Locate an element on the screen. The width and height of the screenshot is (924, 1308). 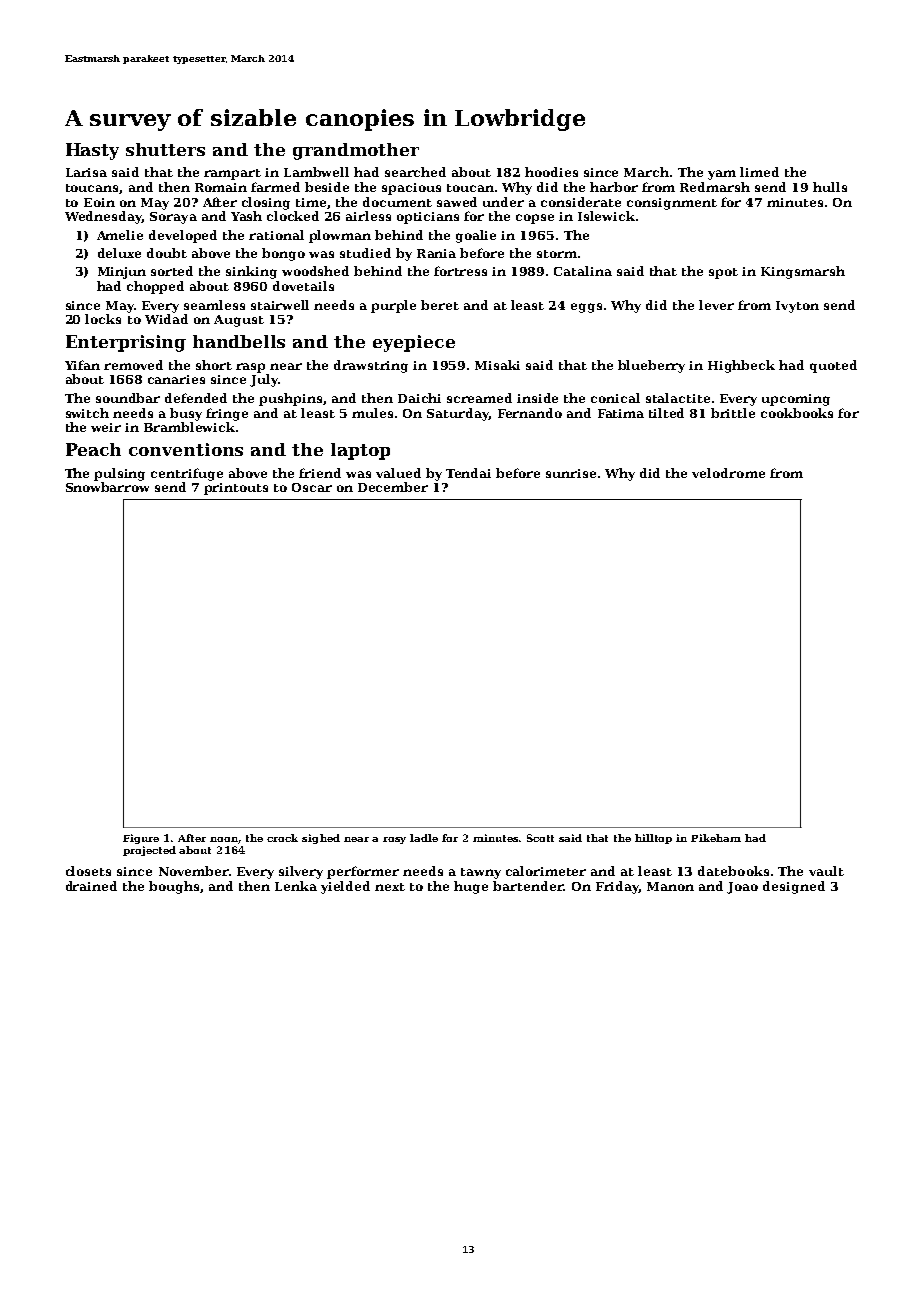
Tendai is located at coordinates (468, 473).
